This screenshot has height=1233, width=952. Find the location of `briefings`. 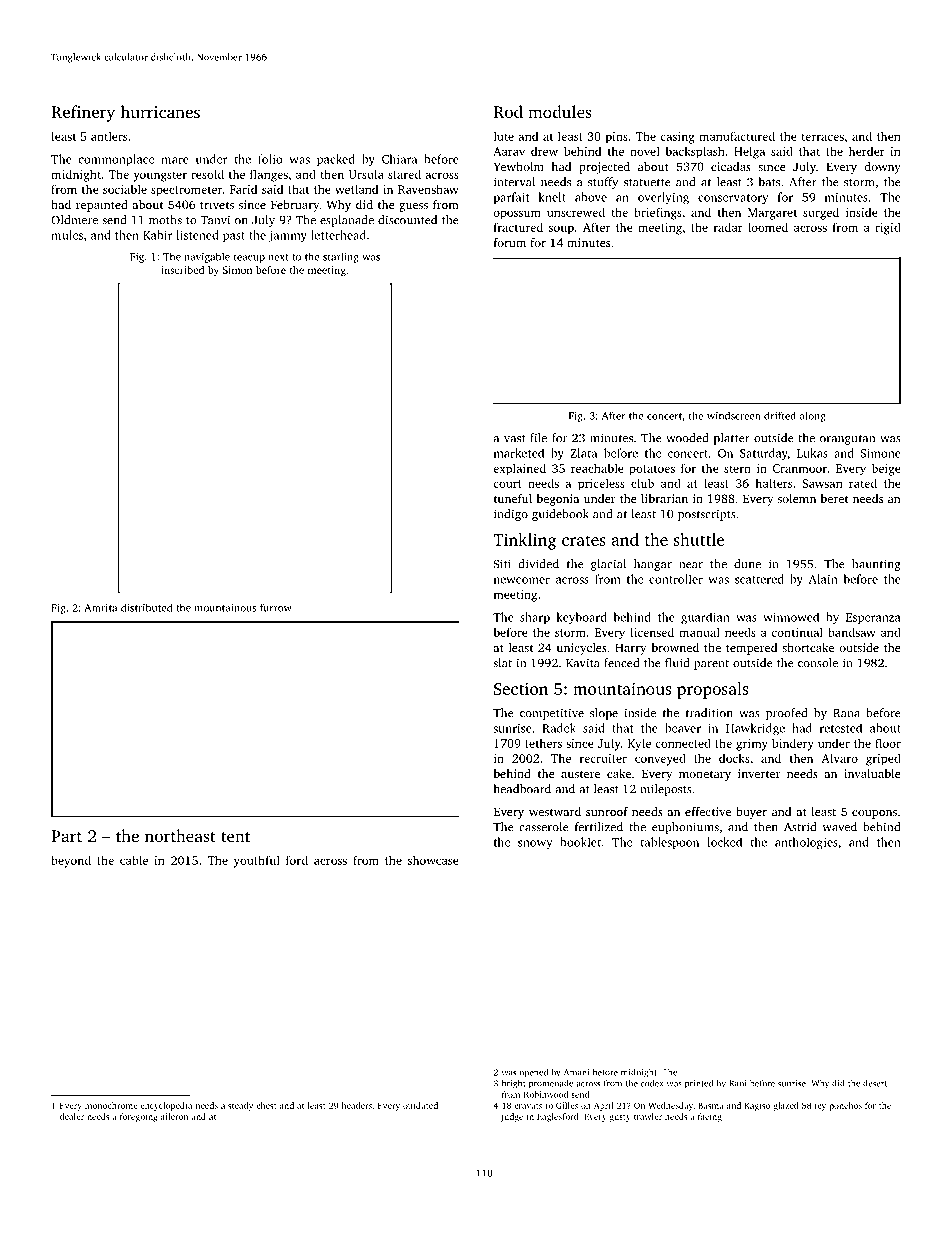

briefings is located at coordinates (658, 213).
